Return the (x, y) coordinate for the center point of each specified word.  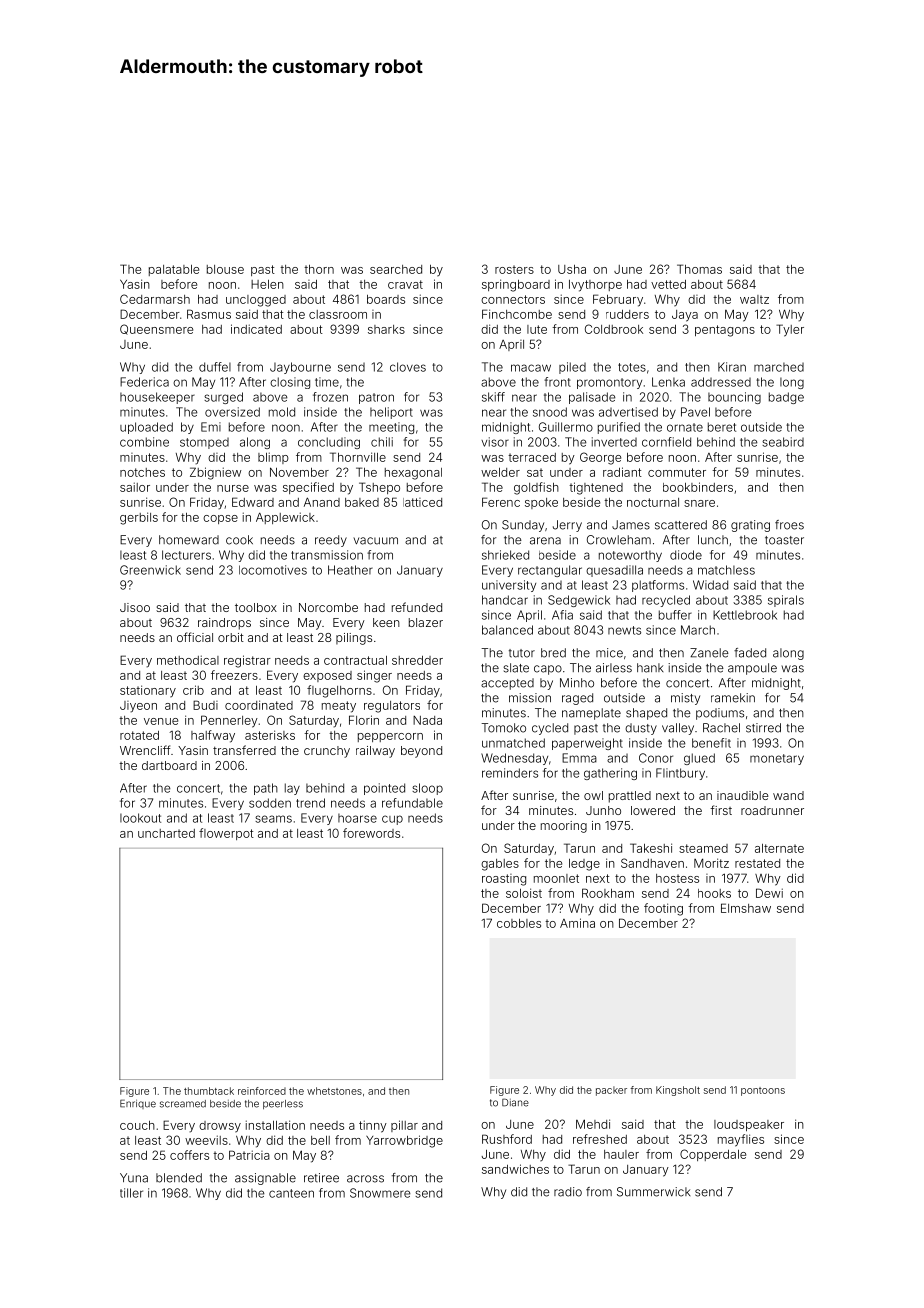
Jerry (567, 526)
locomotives (273, 570)
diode (686, 555)
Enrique (138, 1104)
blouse (225, 269)
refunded (417, 607)
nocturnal (653, 502)
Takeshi (651, 848)
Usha (572, 269)
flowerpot (226, 834)
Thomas (699, 269)
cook (239, 540)
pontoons (763, 1091)
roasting (504, 880)
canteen (291, 1193)
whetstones (334, 1091)
